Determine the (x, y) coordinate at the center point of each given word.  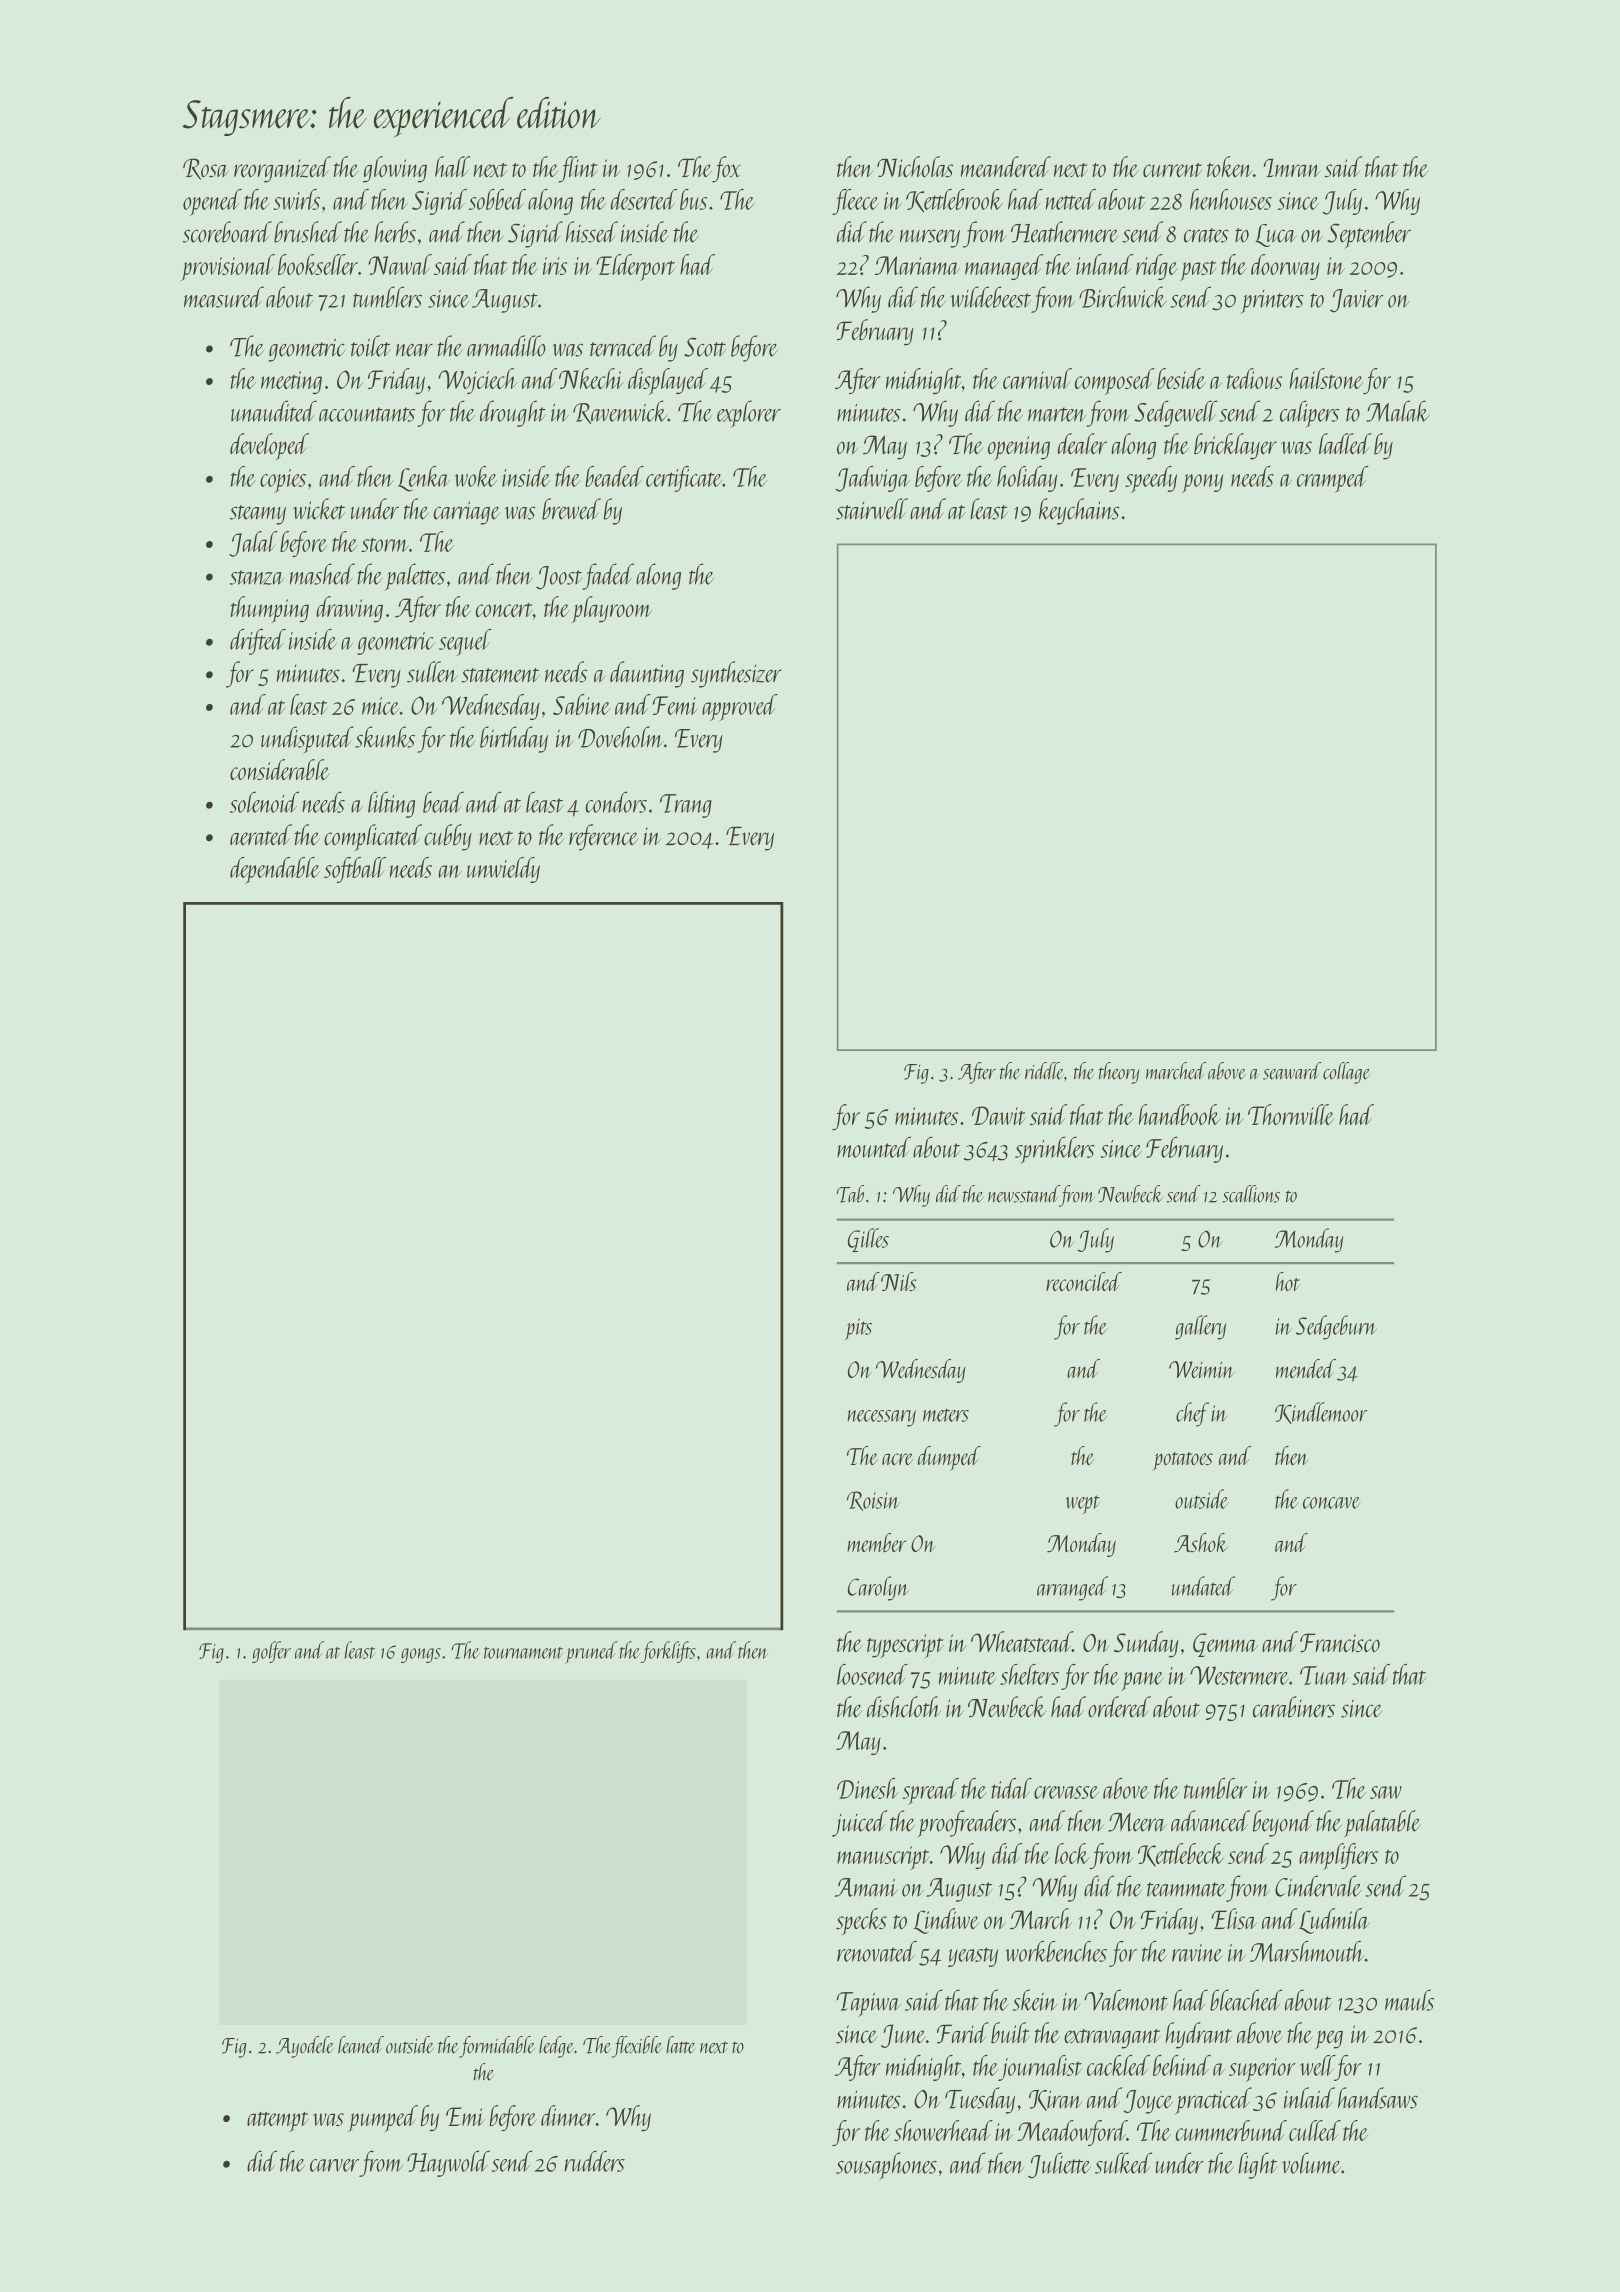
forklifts (668, 1652)
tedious (1254, 378)
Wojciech (477, 381)
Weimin (1202, 1369)
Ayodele (305, 2047)
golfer (271, 1652)
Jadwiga (873, 479)
